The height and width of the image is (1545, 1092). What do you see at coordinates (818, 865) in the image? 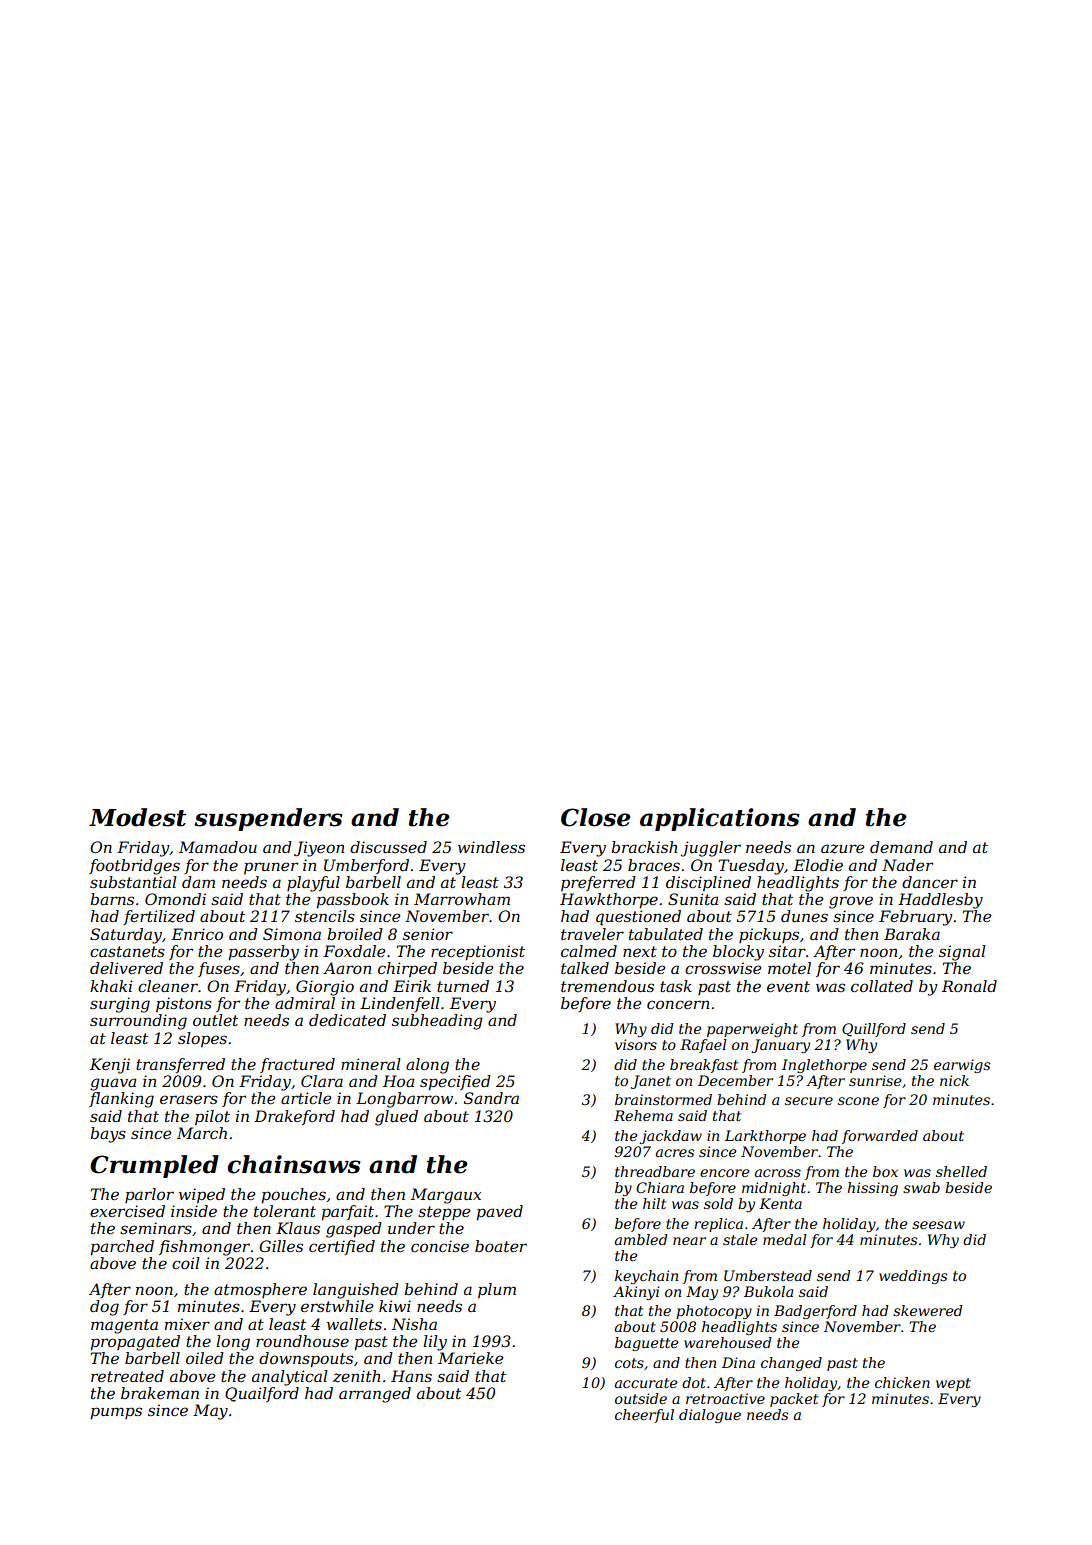
I see `Elodie` at bounding box center [818, 865].
